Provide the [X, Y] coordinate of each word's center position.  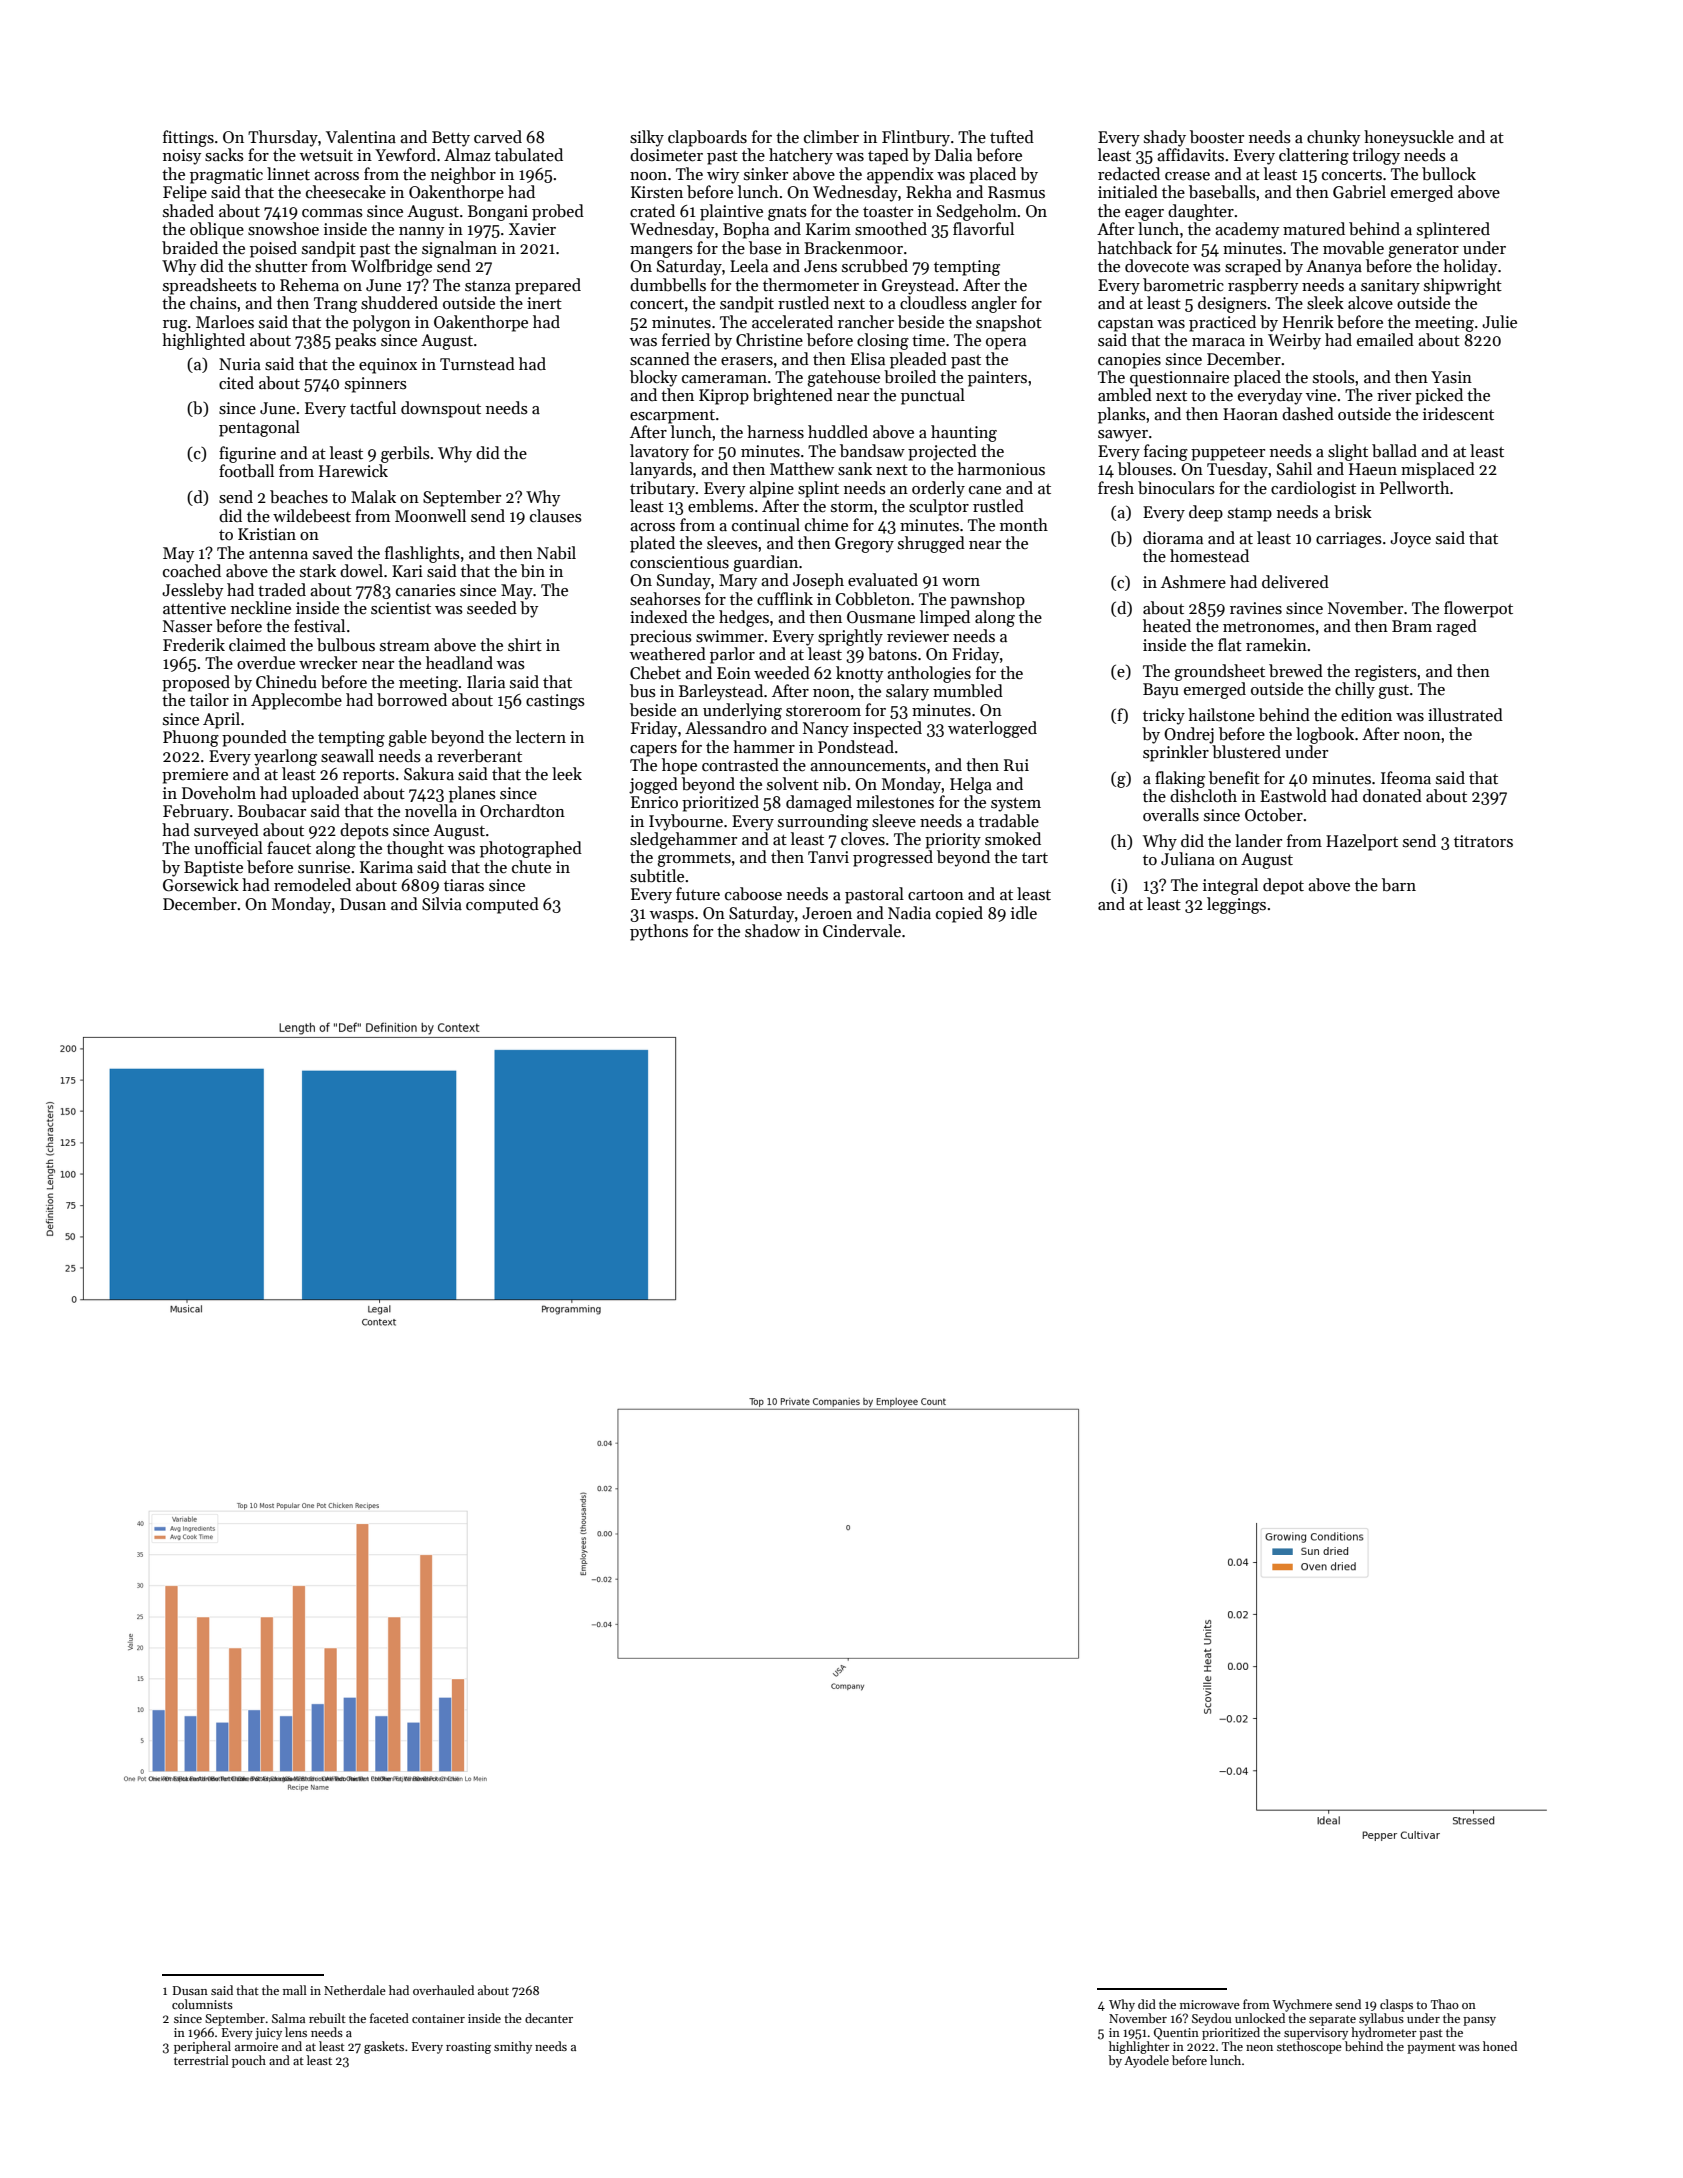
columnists [202, 2004]
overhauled [443, 1990]
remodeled [312, 885]
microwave [1210, 2004]
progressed [893, 858]
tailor [209, 700]
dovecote [1157, 266]
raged [1456, 627]
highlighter [1139, 2047]
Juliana [1188, 859]
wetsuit [326, 155]
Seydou [1211, 2019]
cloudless [933, 303]
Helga [971, 785]
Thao [1445, 2004]
